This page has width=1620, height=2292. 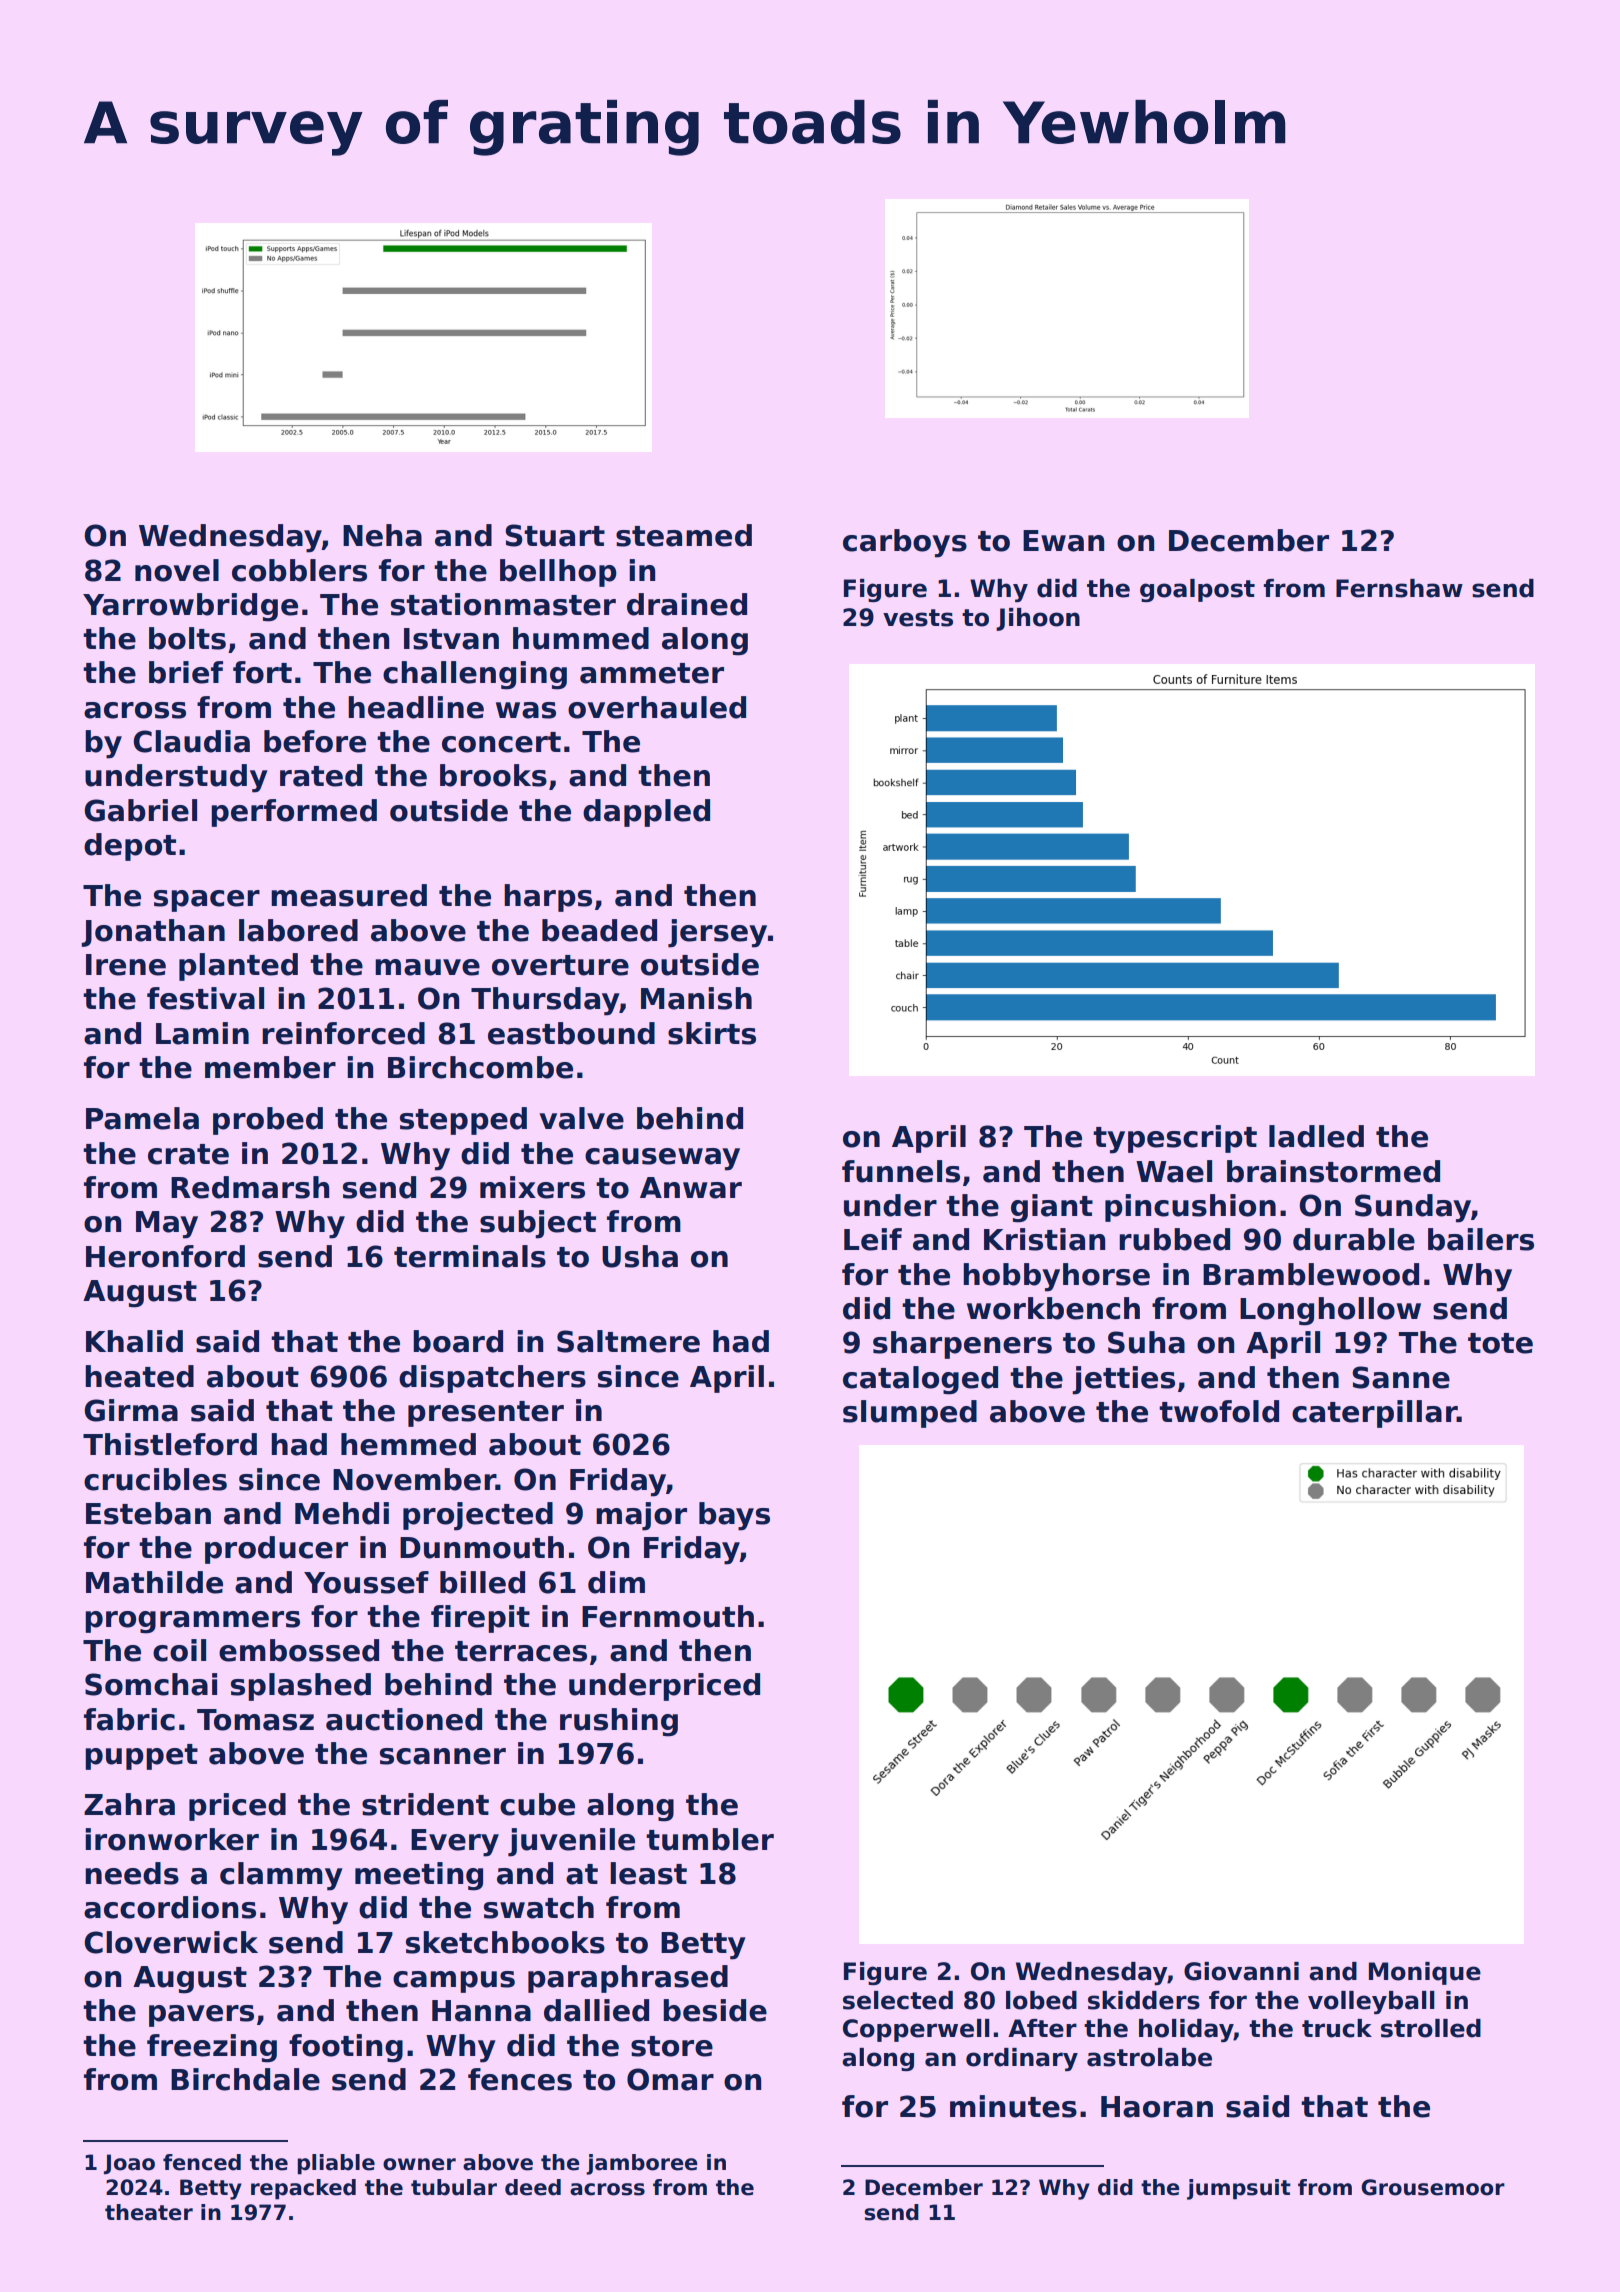 I want to click on ladled, so click(x=1316, y=1136).
